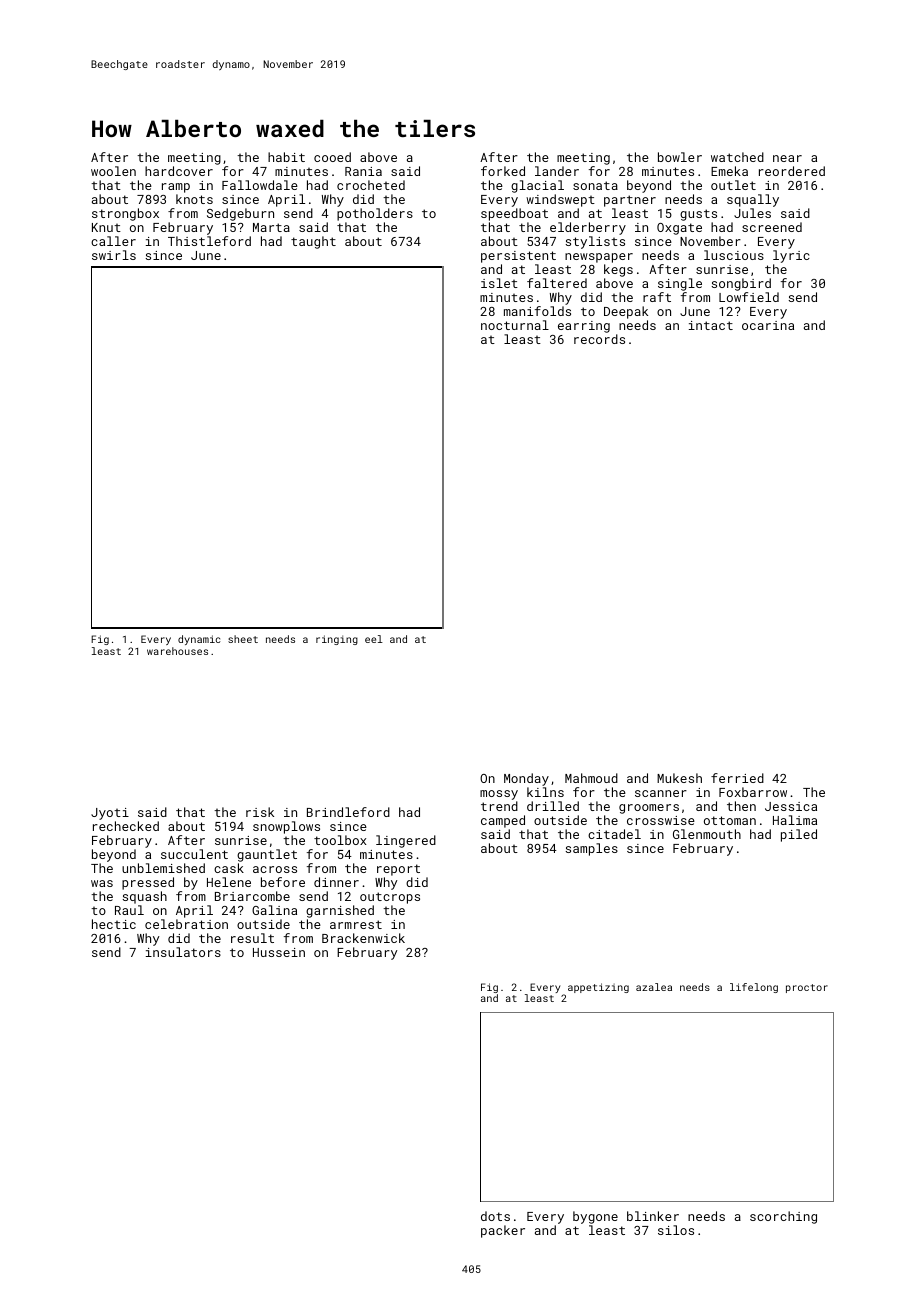  What do you see at coordinates (495, 1216) in the screenshot?
I see `dots` at bounding box center [495, 1216].
